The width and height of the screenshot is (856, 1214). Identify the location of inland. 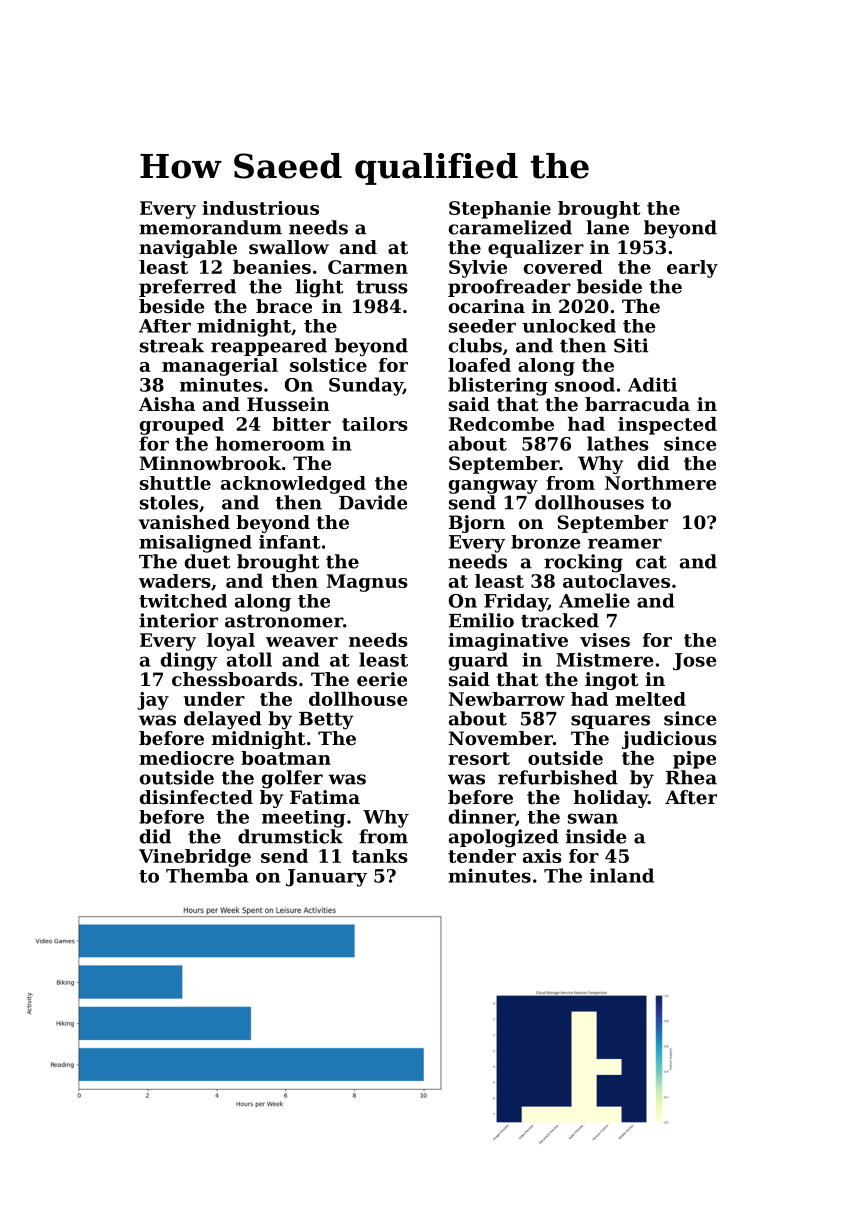
(622, 875).
